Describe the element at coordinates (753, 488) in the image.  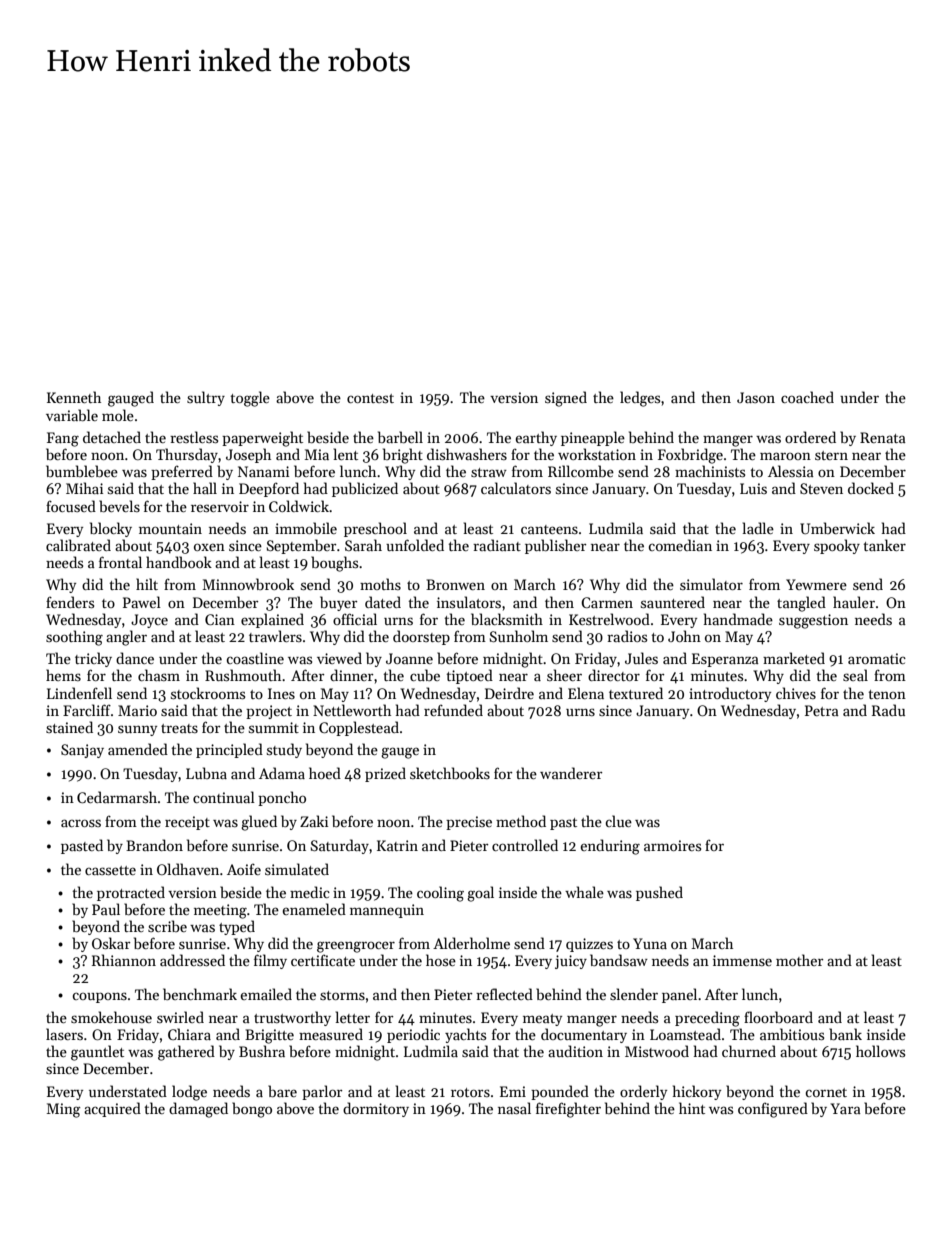
I see `Luis` at that location.
